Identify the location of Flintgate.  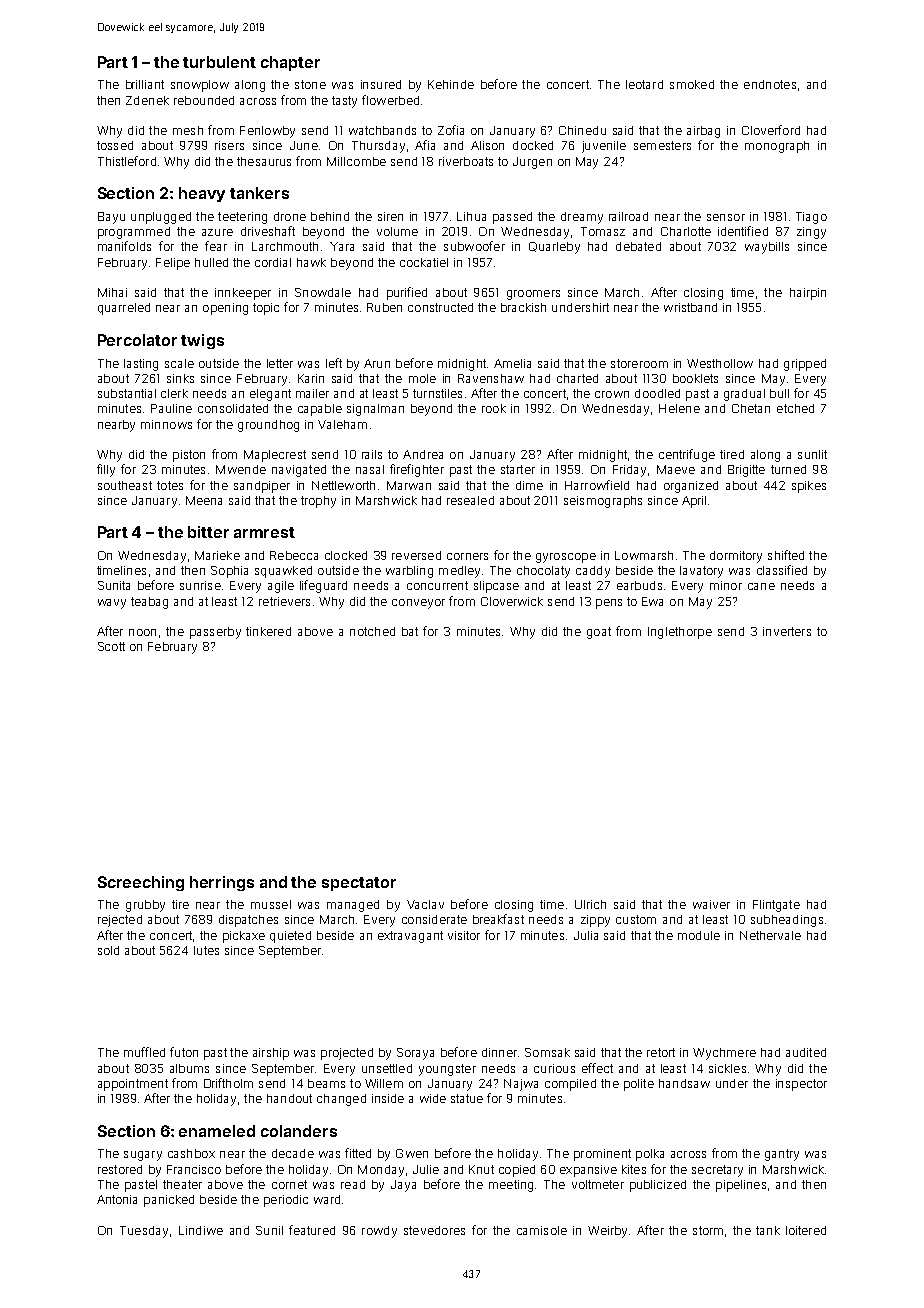
(776, 906).
